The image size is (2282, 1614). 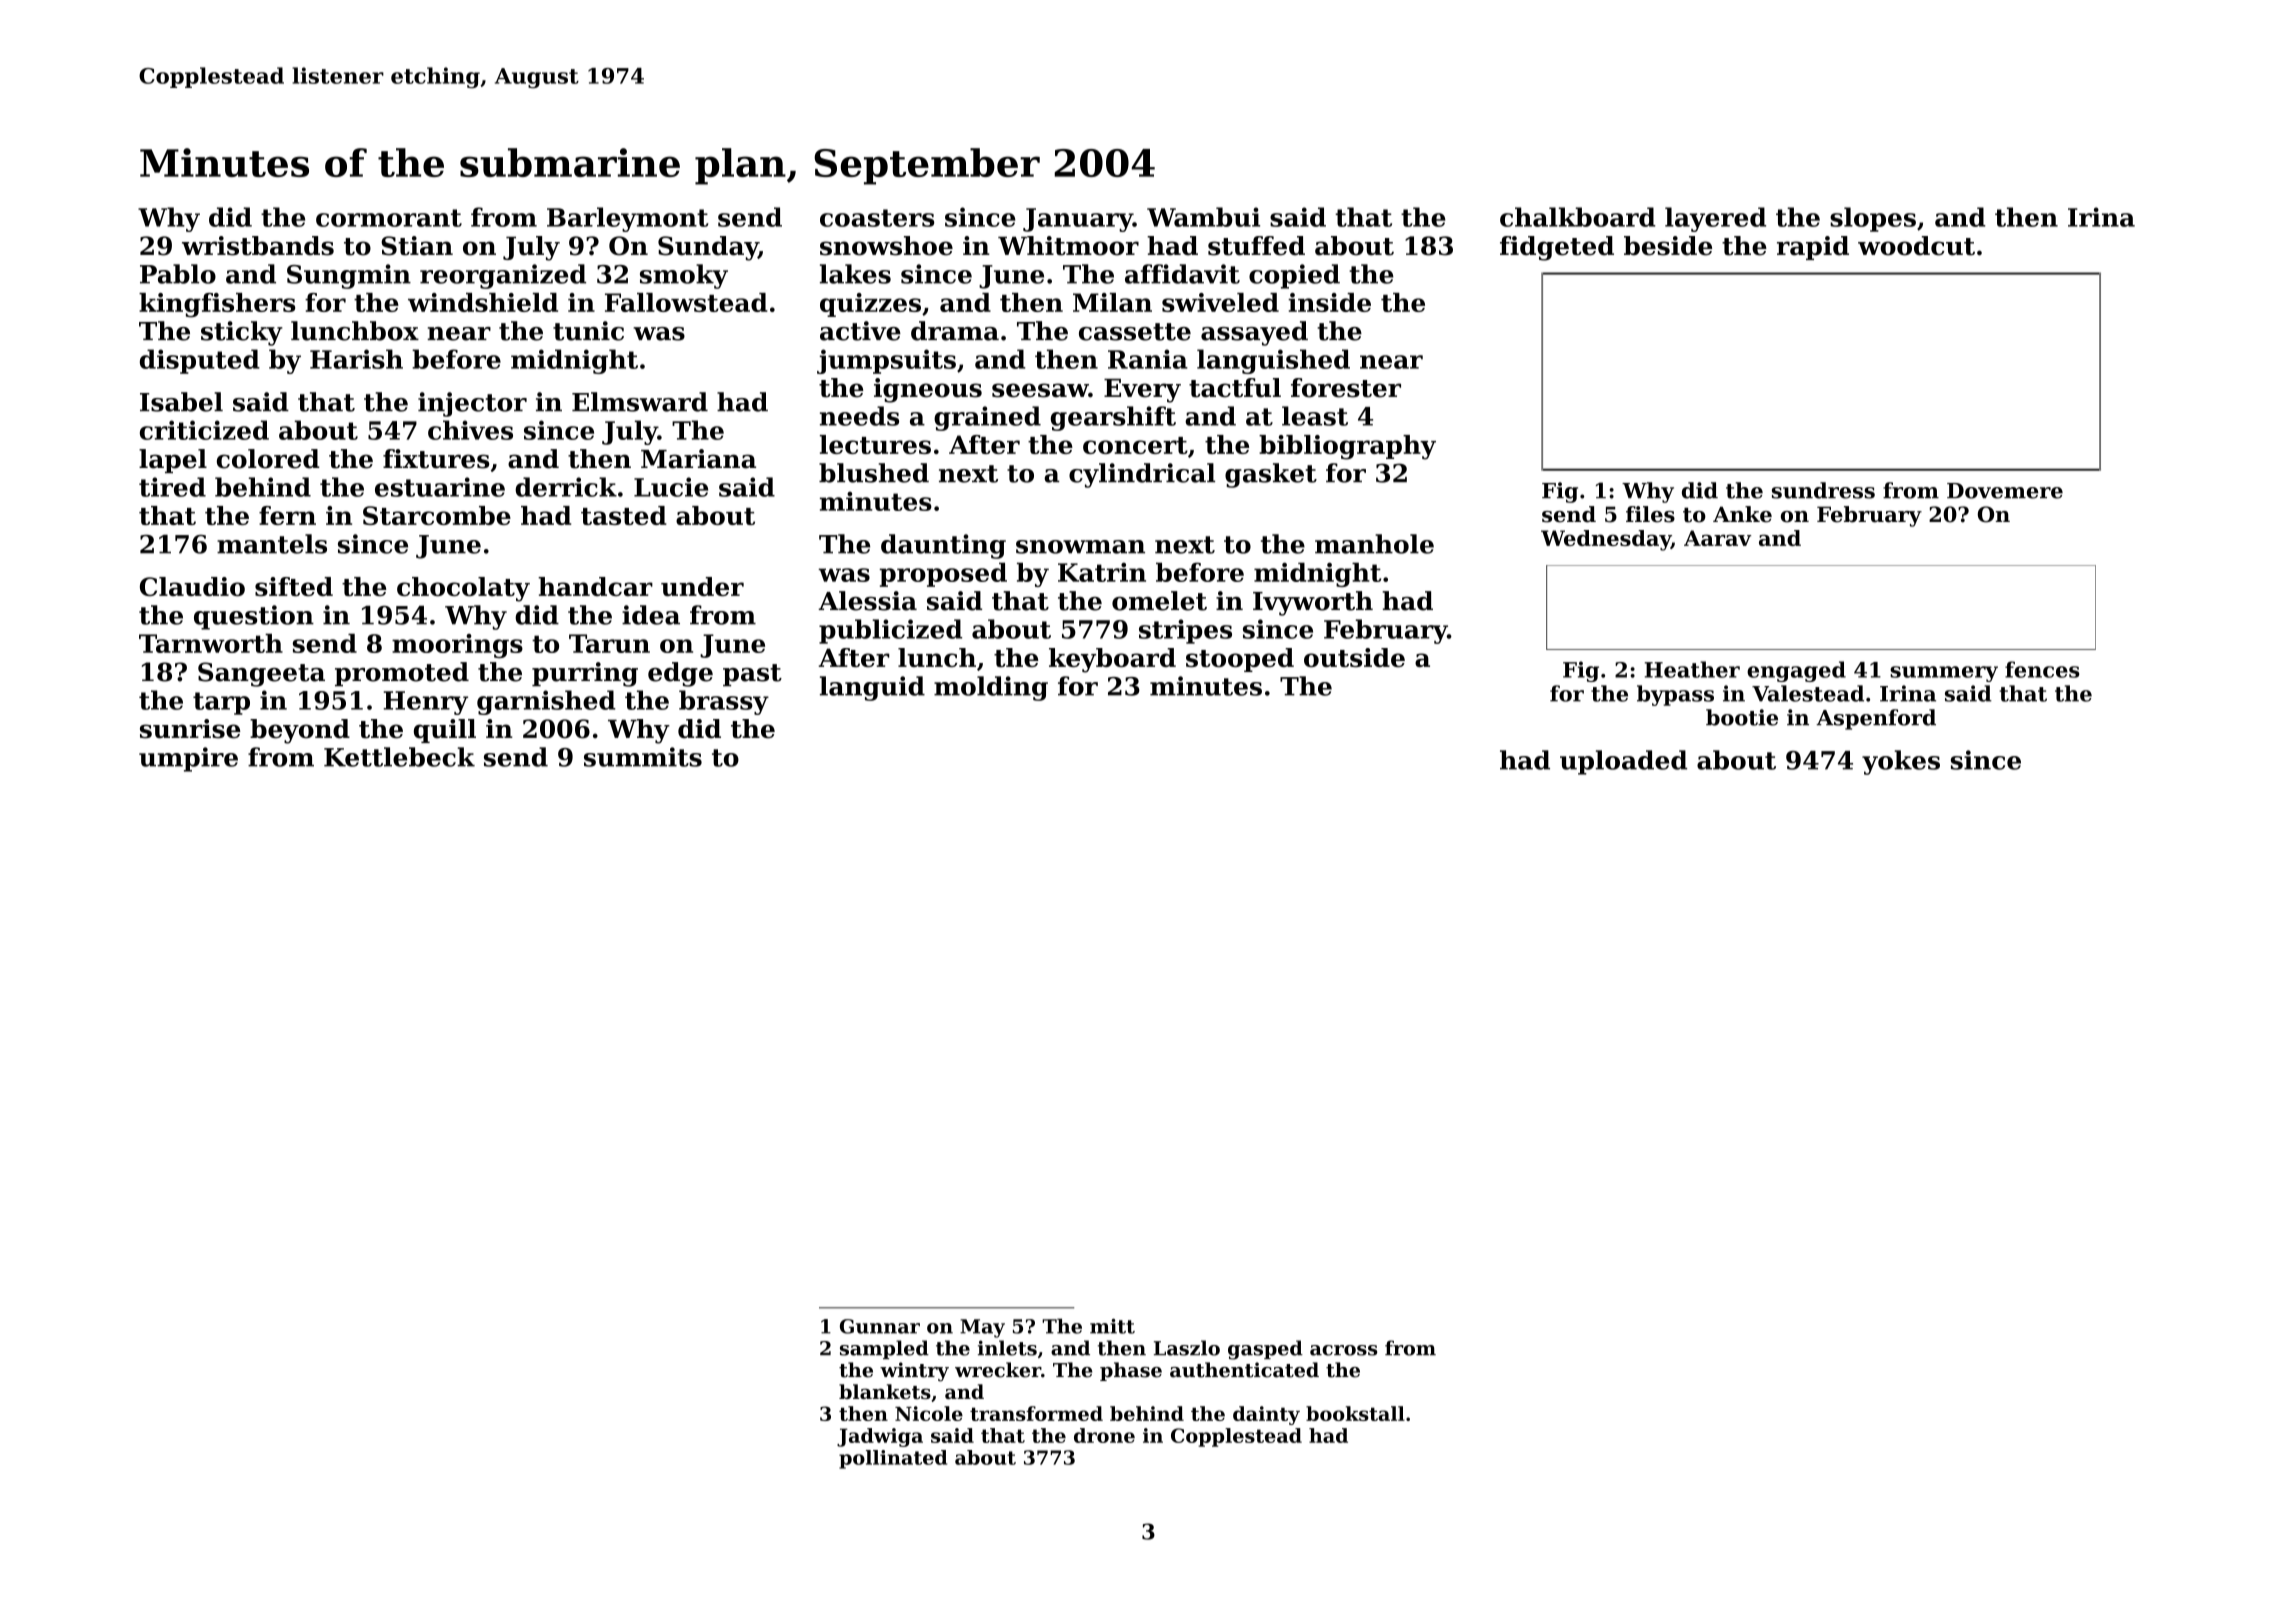 What do you see at coordinates (258, 246) in the image?
I see `wristbands` at bounding box center [258, 246].
